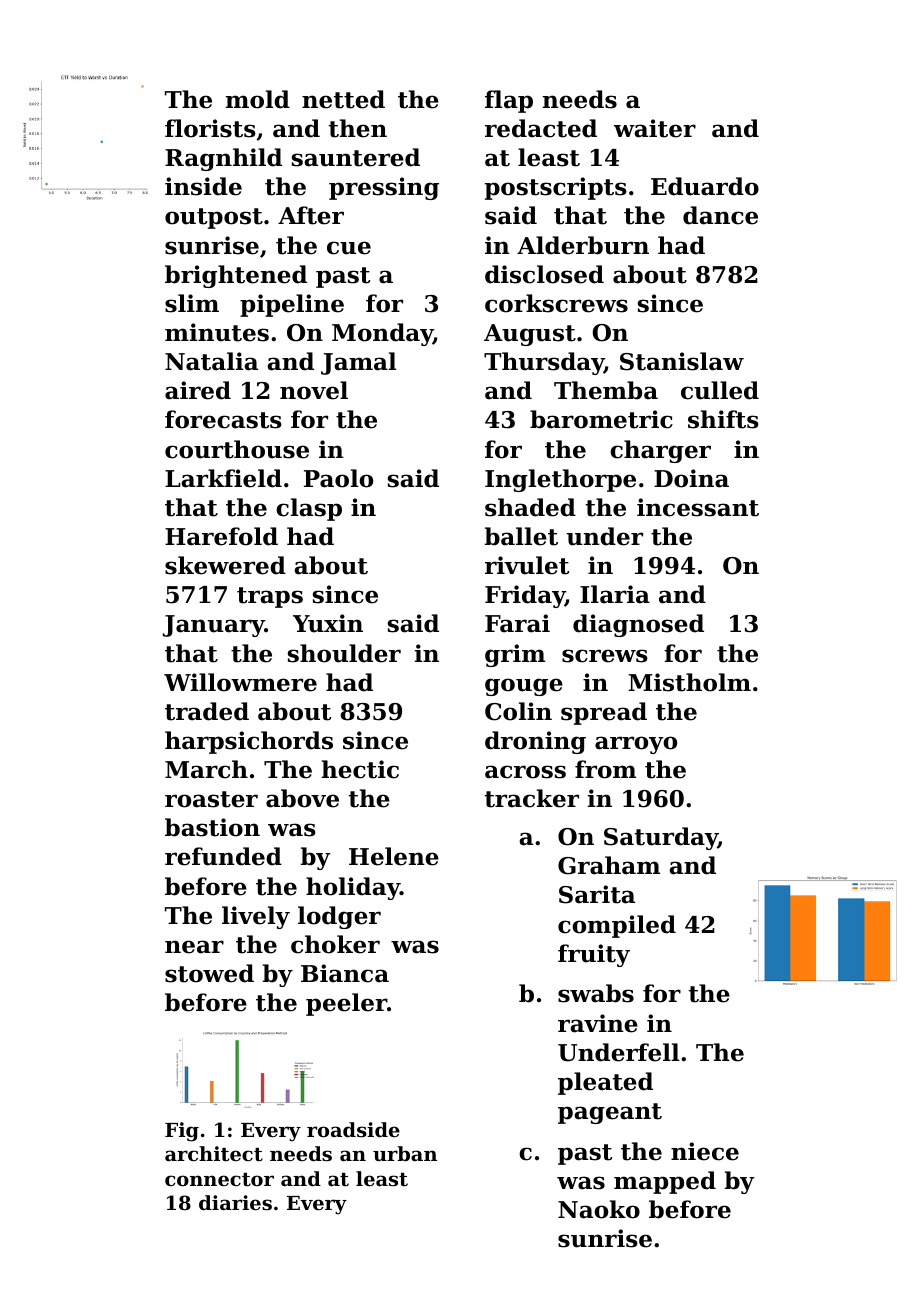 The width and height of the screenshot is (924, 1311). Describe the element at coordinates (405, 1153) in the screenshot. I see `urban` at that location.
